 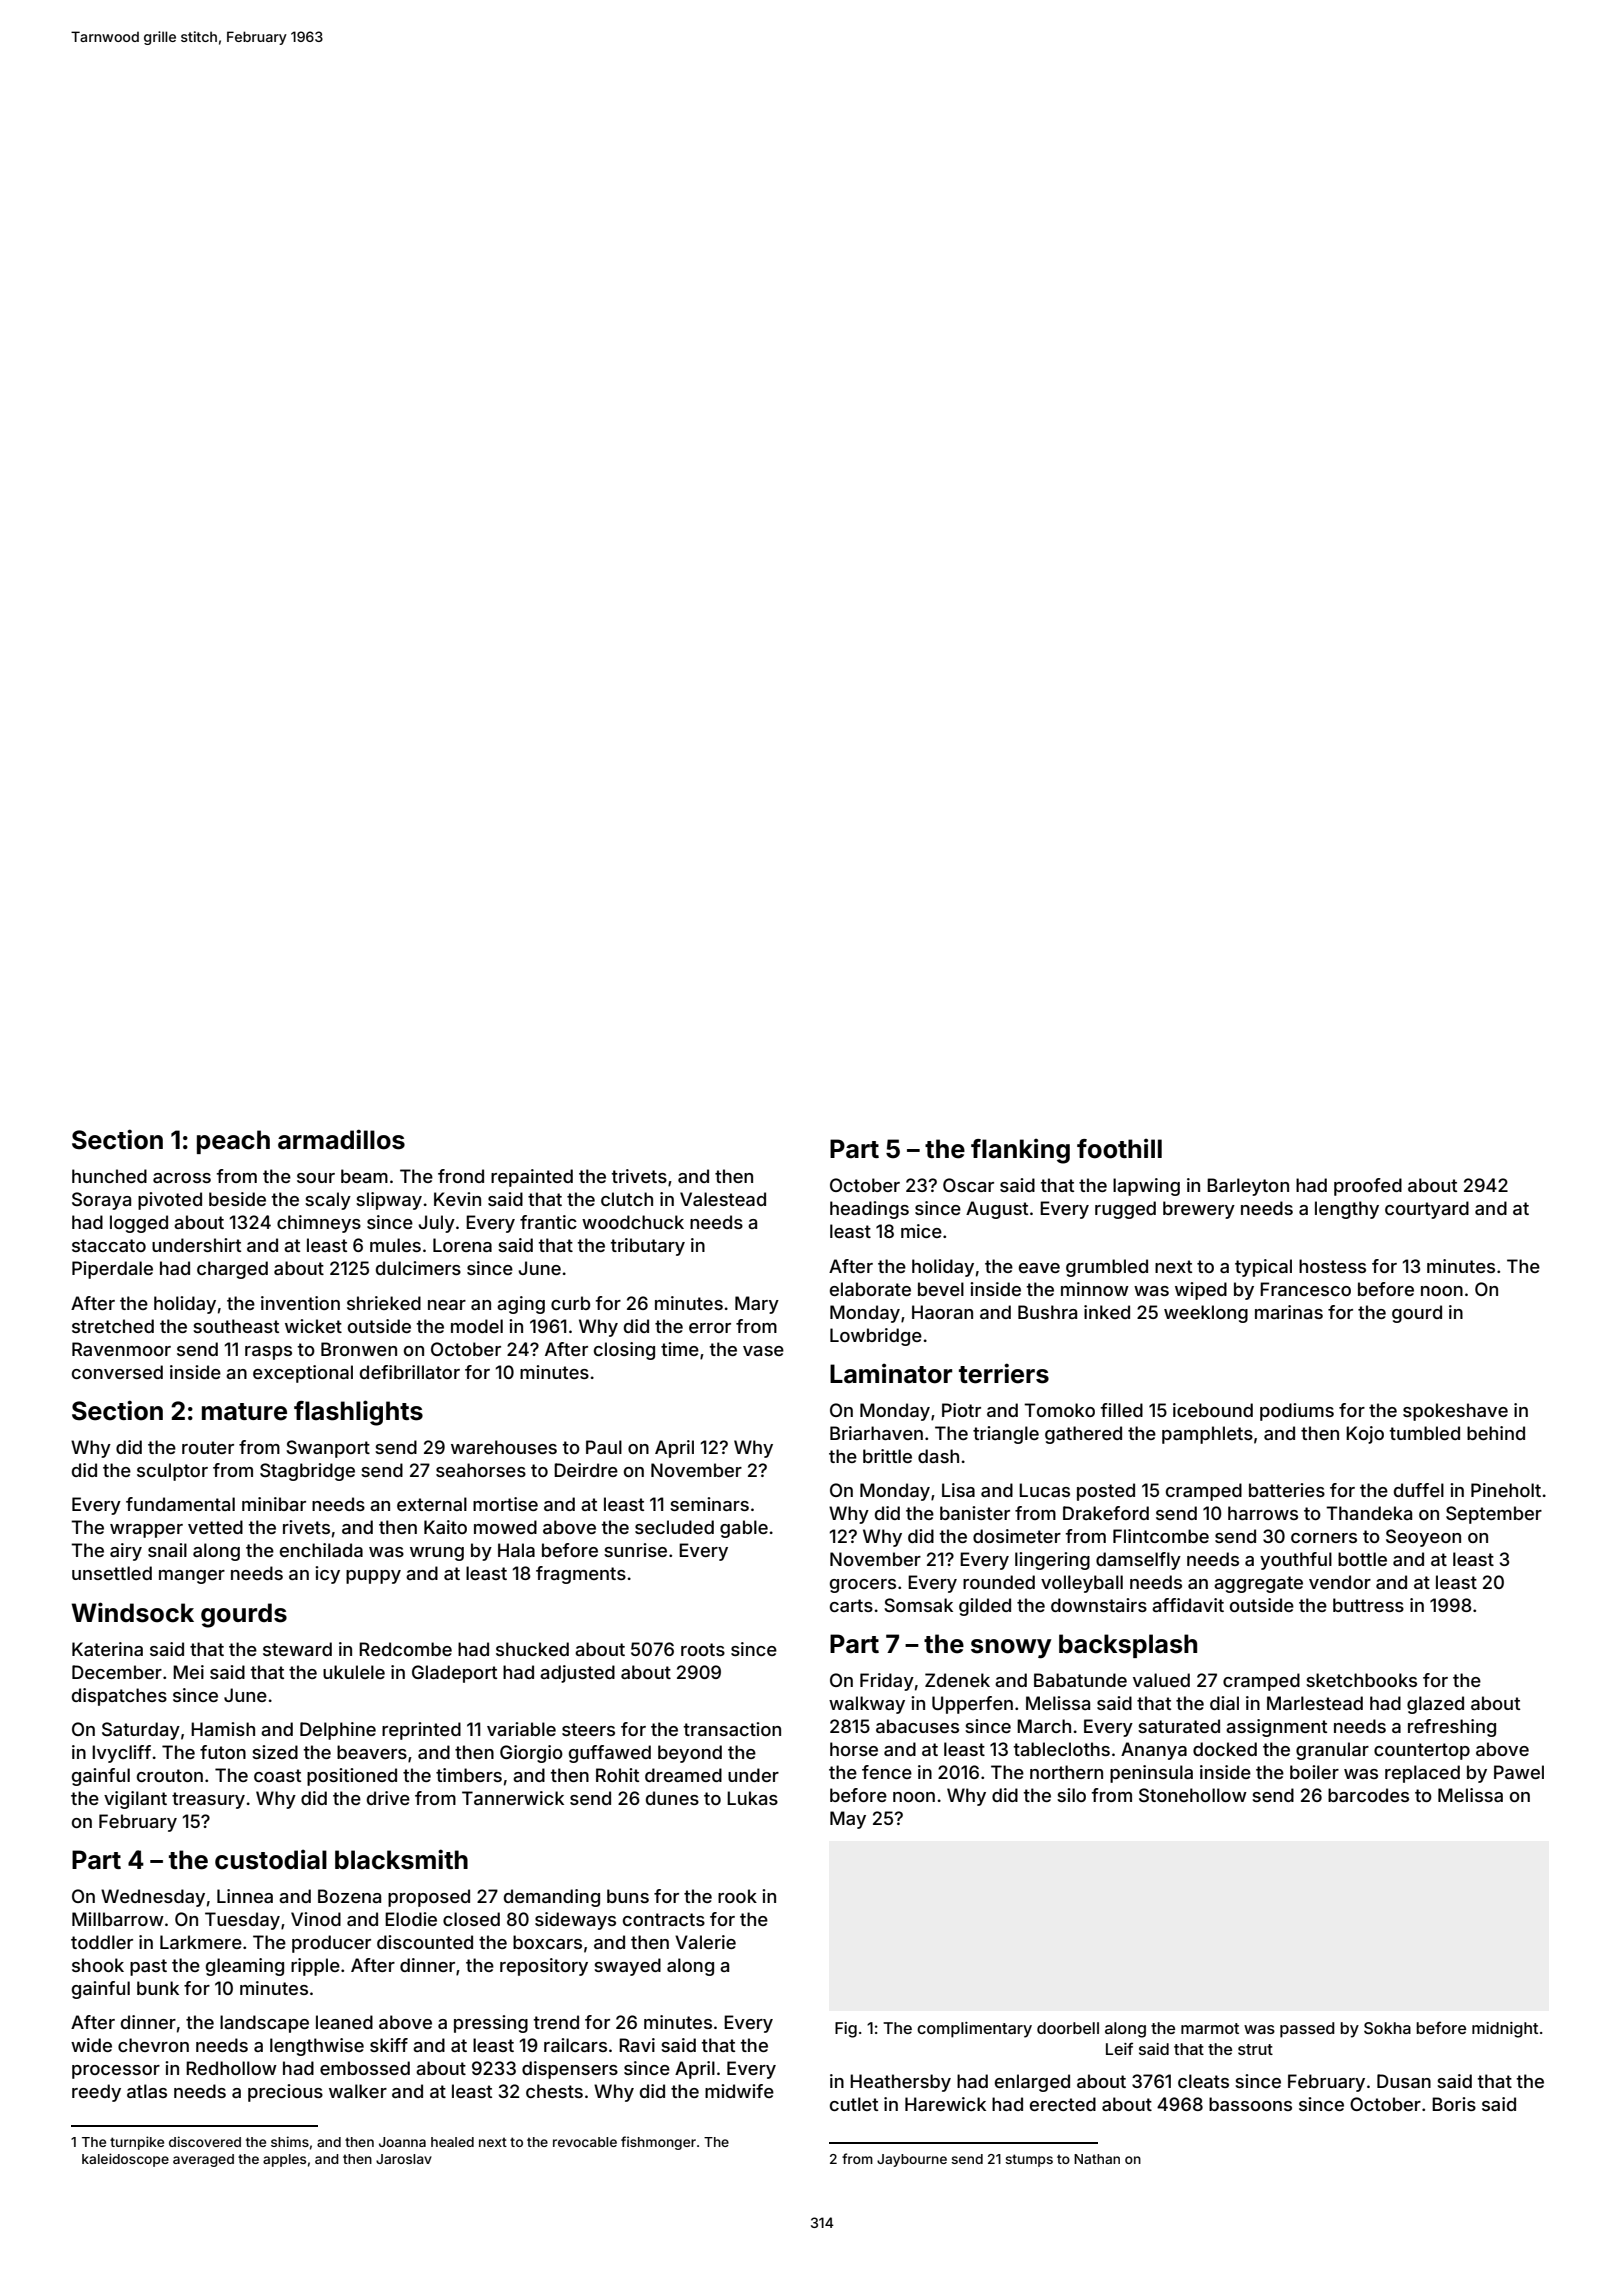 I want to click on Nathan, so click(x=1097, y=2159).
